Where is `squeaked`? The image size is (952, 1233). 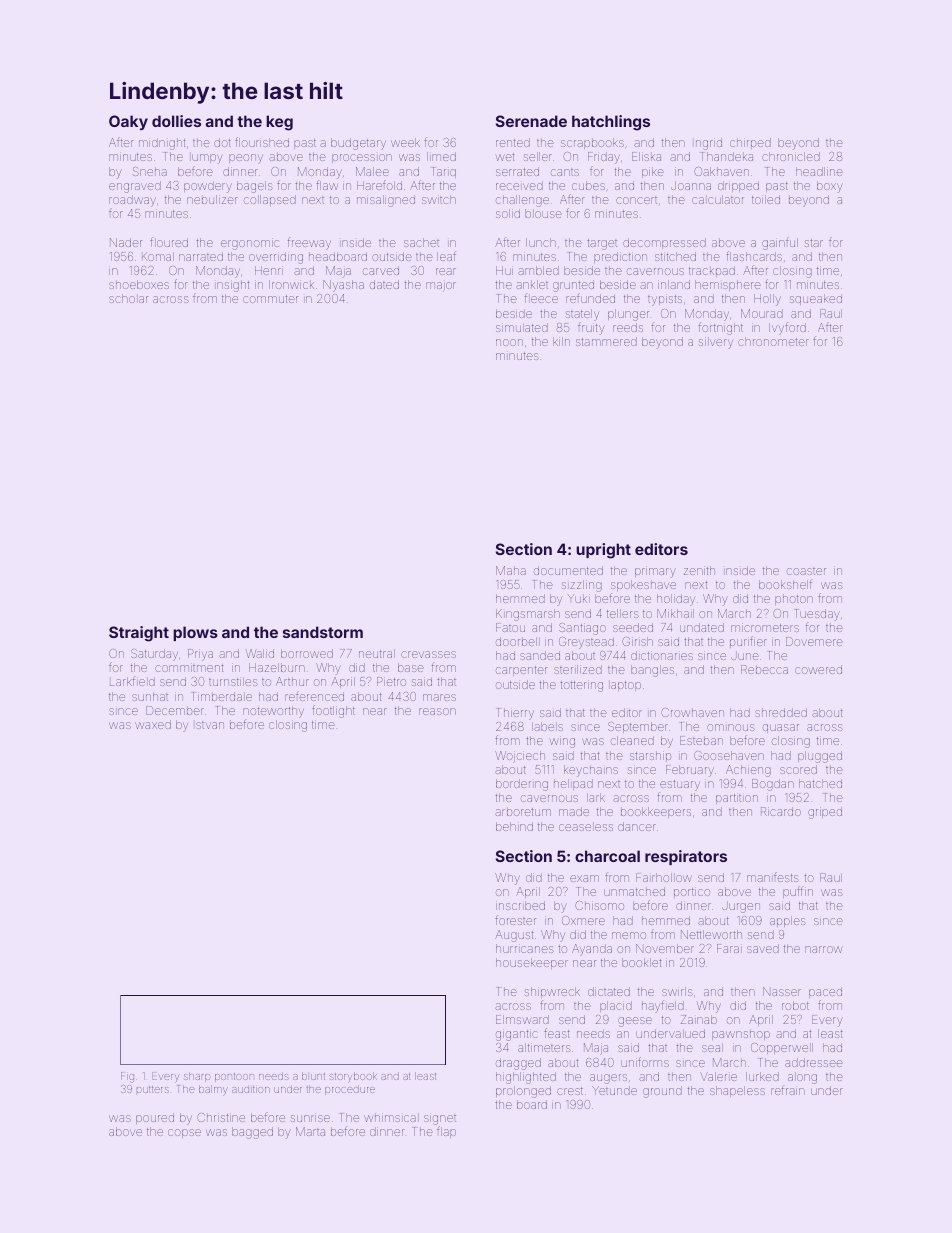
squeaked is located at coordinates (816, 299).
